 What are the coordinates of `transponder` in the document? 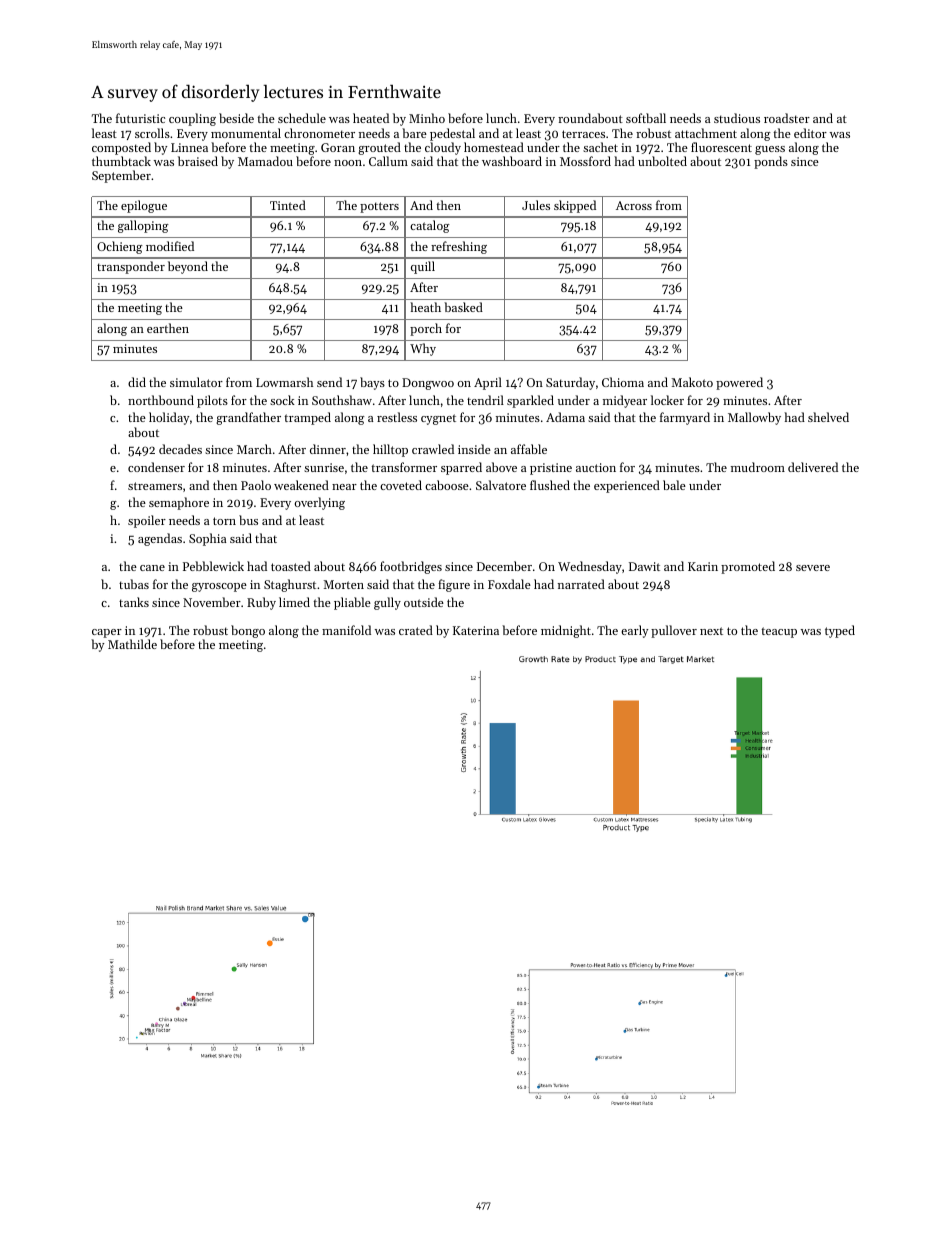 It's located at (131, 267).
